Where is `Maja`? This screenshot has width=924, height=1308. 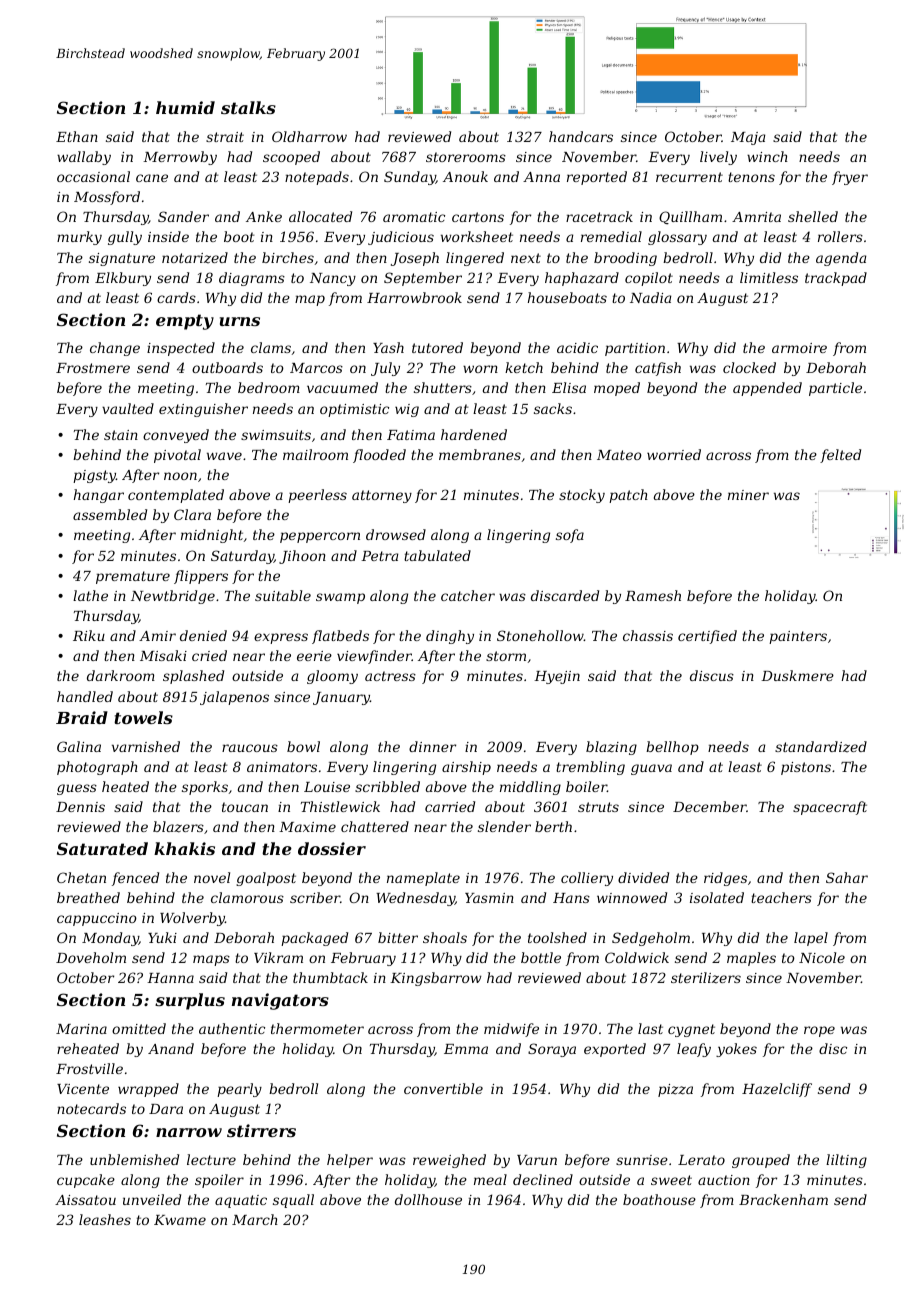
Maja is located at coordinates (748, 138).
